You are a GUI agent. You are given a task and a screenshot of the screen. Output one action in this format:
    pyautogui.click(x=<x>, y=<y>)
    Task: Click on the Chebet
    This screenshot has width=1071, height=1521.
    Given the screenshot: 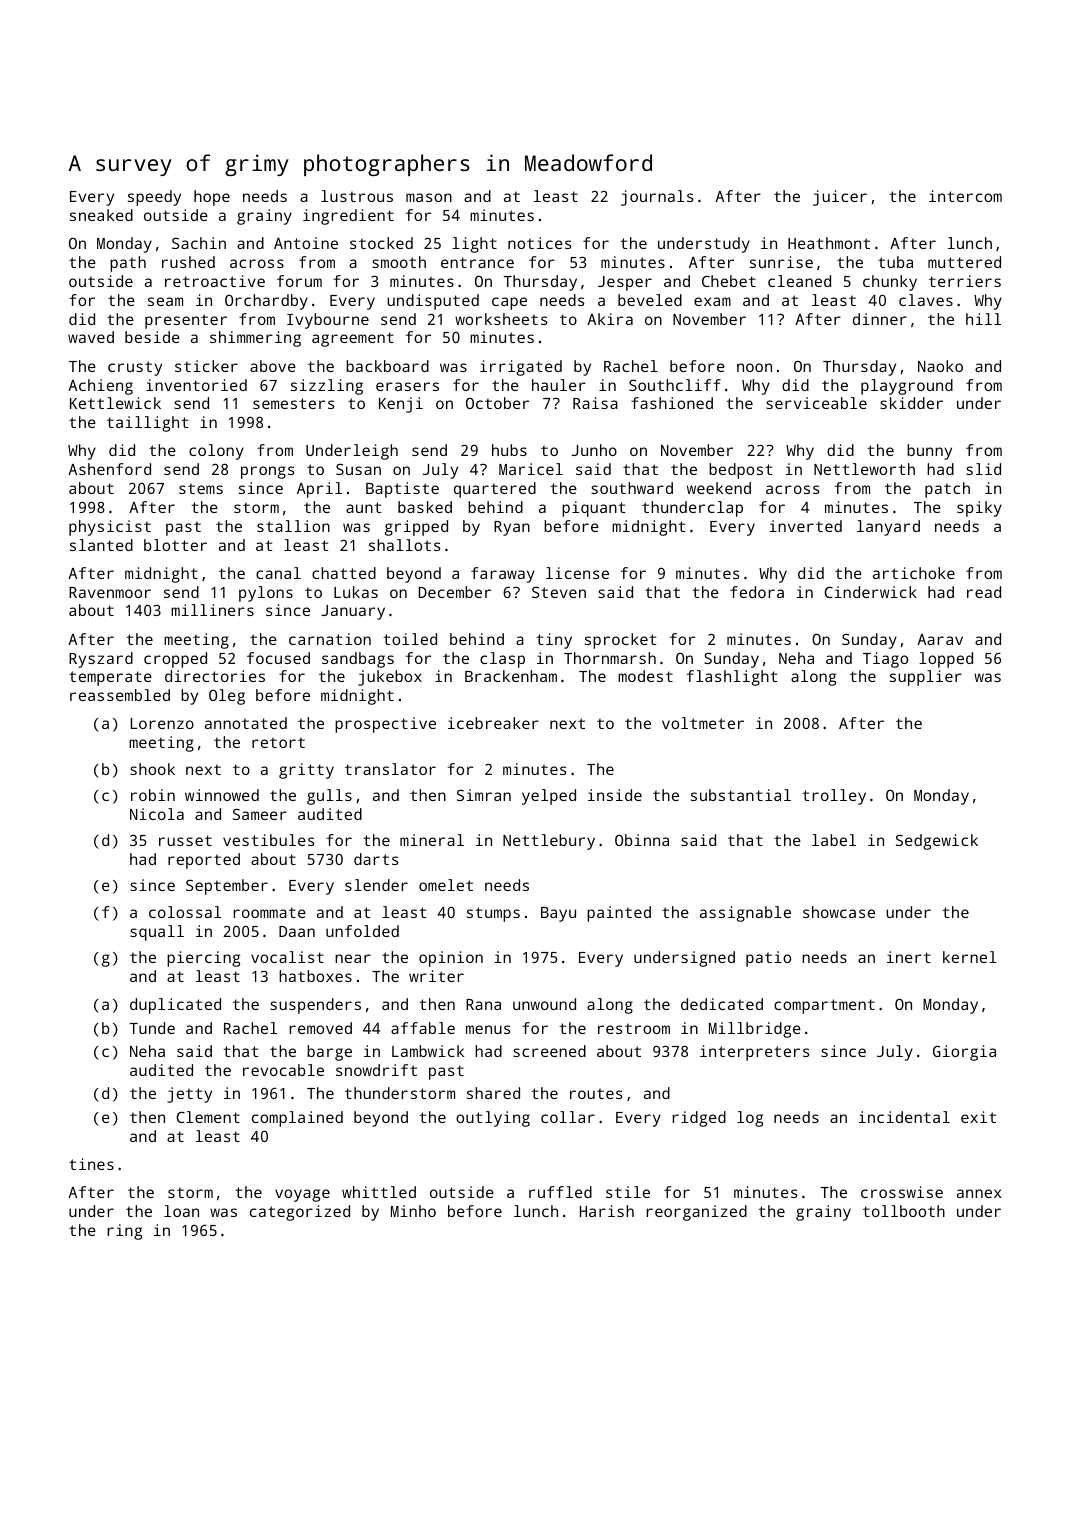 What is the action you would take?
    pyautogui.click(x=729, y=281)
